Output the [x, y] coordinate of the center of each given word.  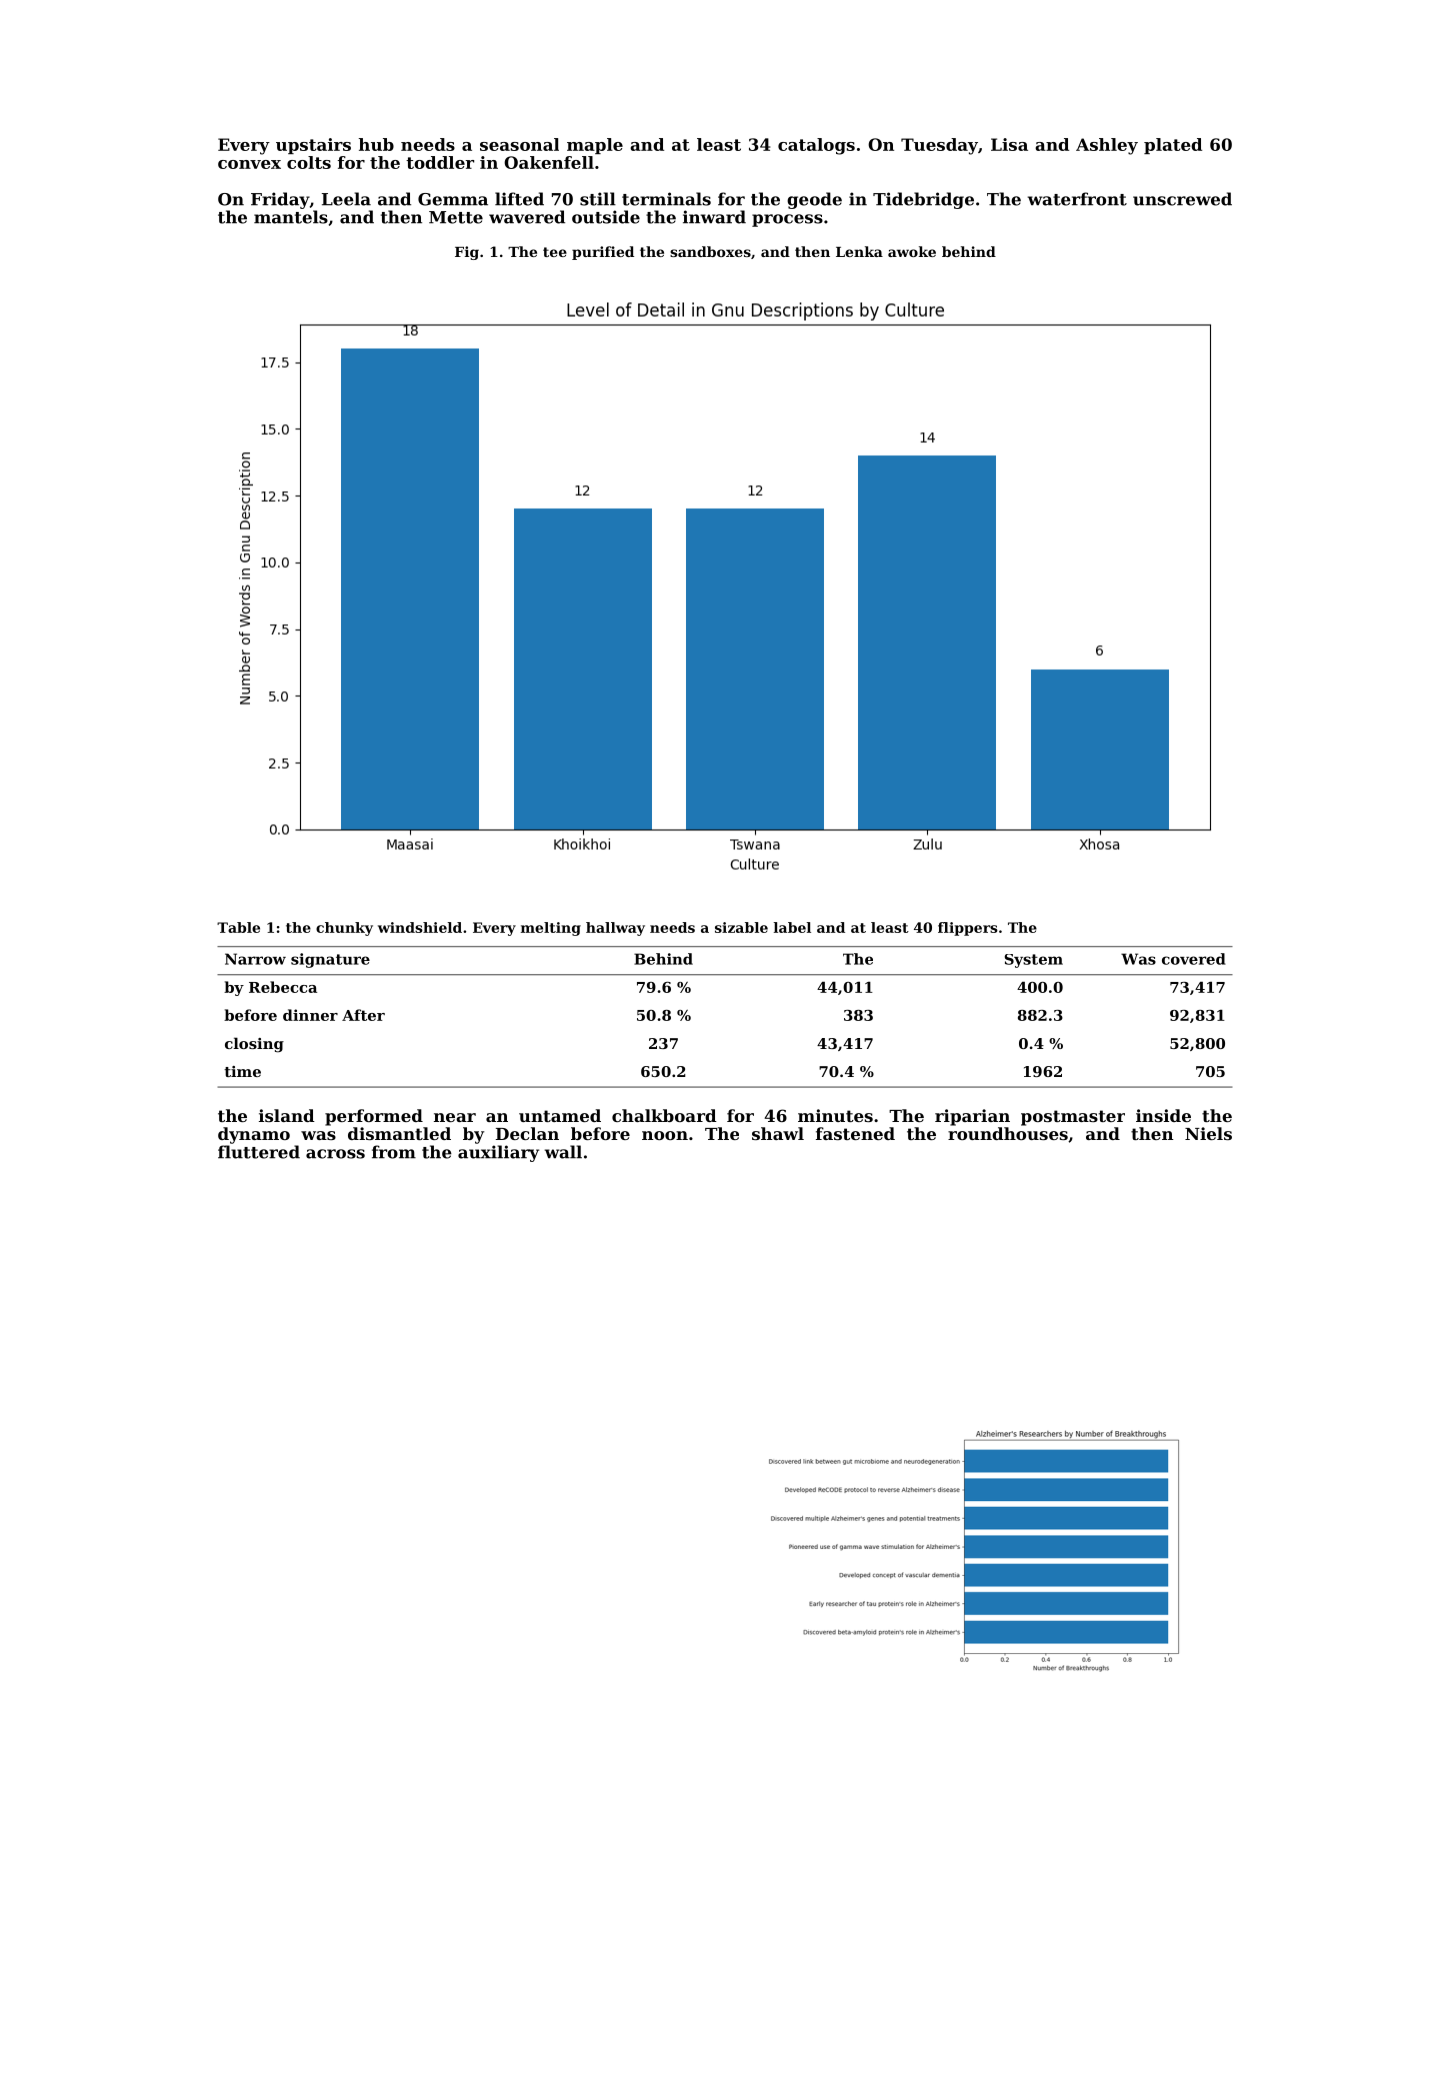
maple [595, 146]
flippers [968, 929]
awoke [912, 251]
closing [254, 1045]
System [1034, 961]
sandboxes [710, 251]
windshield [420, 927]
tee [555, 252]
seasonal [519, 144]
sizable [741, 927]
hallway [615, 929]
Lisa [1009, 144]
